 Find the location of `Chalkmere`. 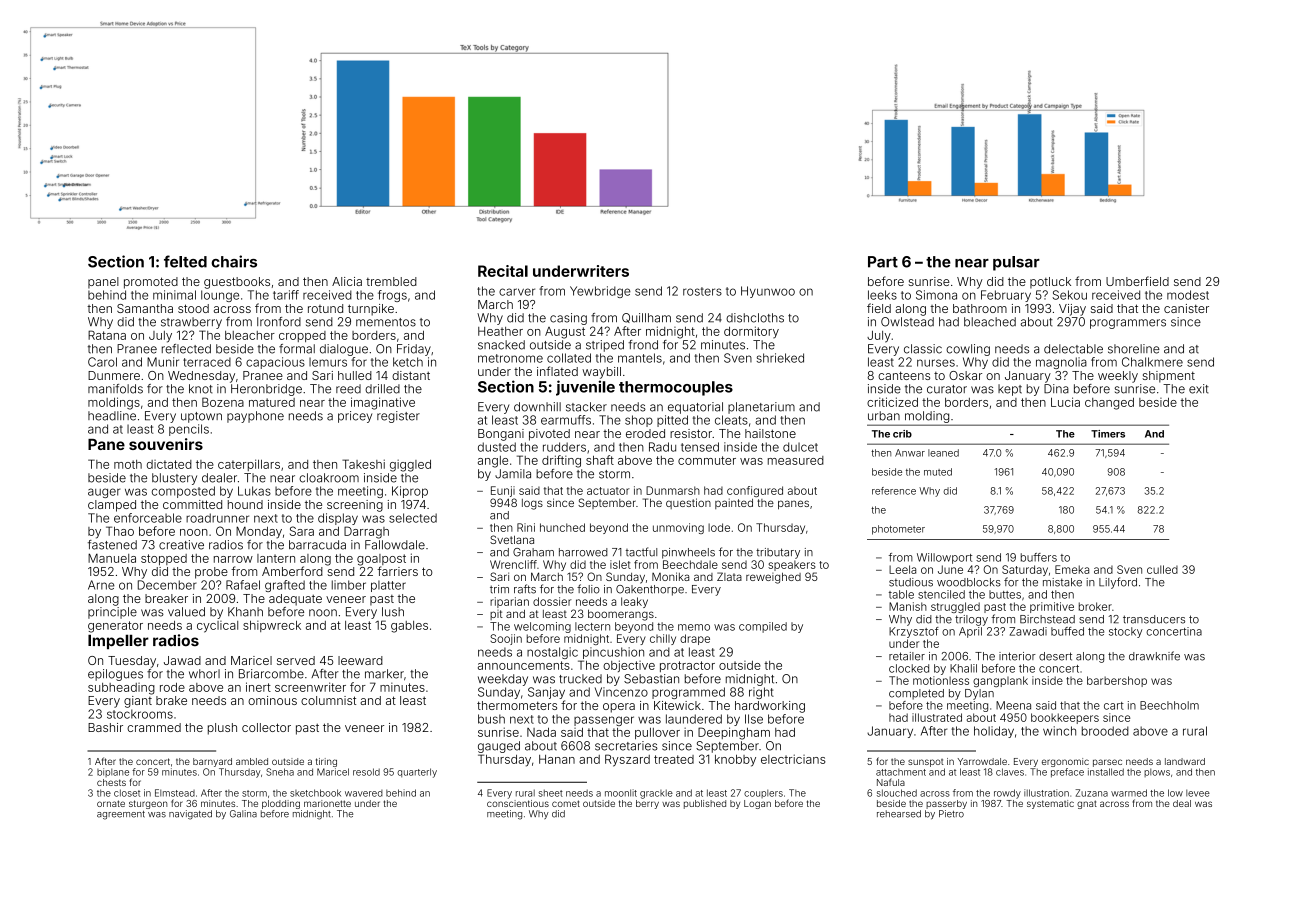

Chalkmere is located at coordinates (1152, 362).
